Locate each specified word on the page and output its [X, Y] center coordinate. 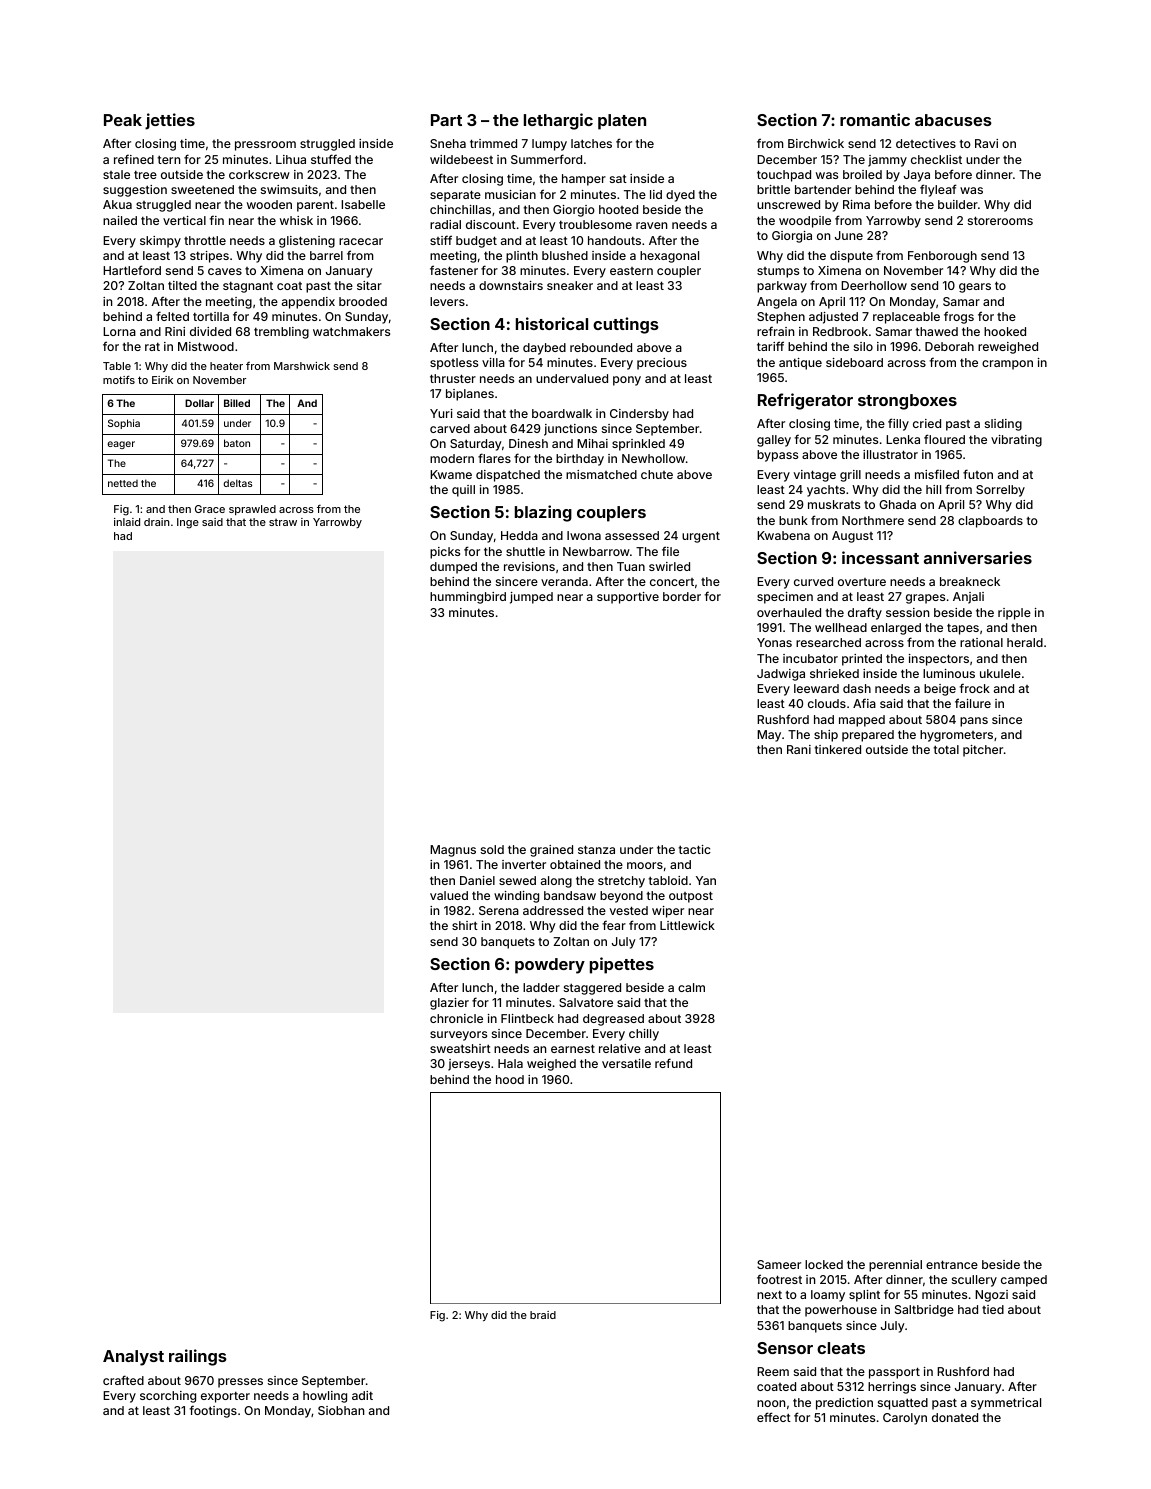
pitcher [983, 751]
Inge [188, 523]
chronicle [456, 1018]
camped [1024, 1281]
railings [198, 1357]
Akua [117, 204]
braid [543, 1315]
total [946, 749]
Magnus [453, 851]
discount [491, 224]
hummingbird [468, 598]
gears [975, 288]
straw [283, 522]
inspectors [939, 660]
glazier [449, 1004]
